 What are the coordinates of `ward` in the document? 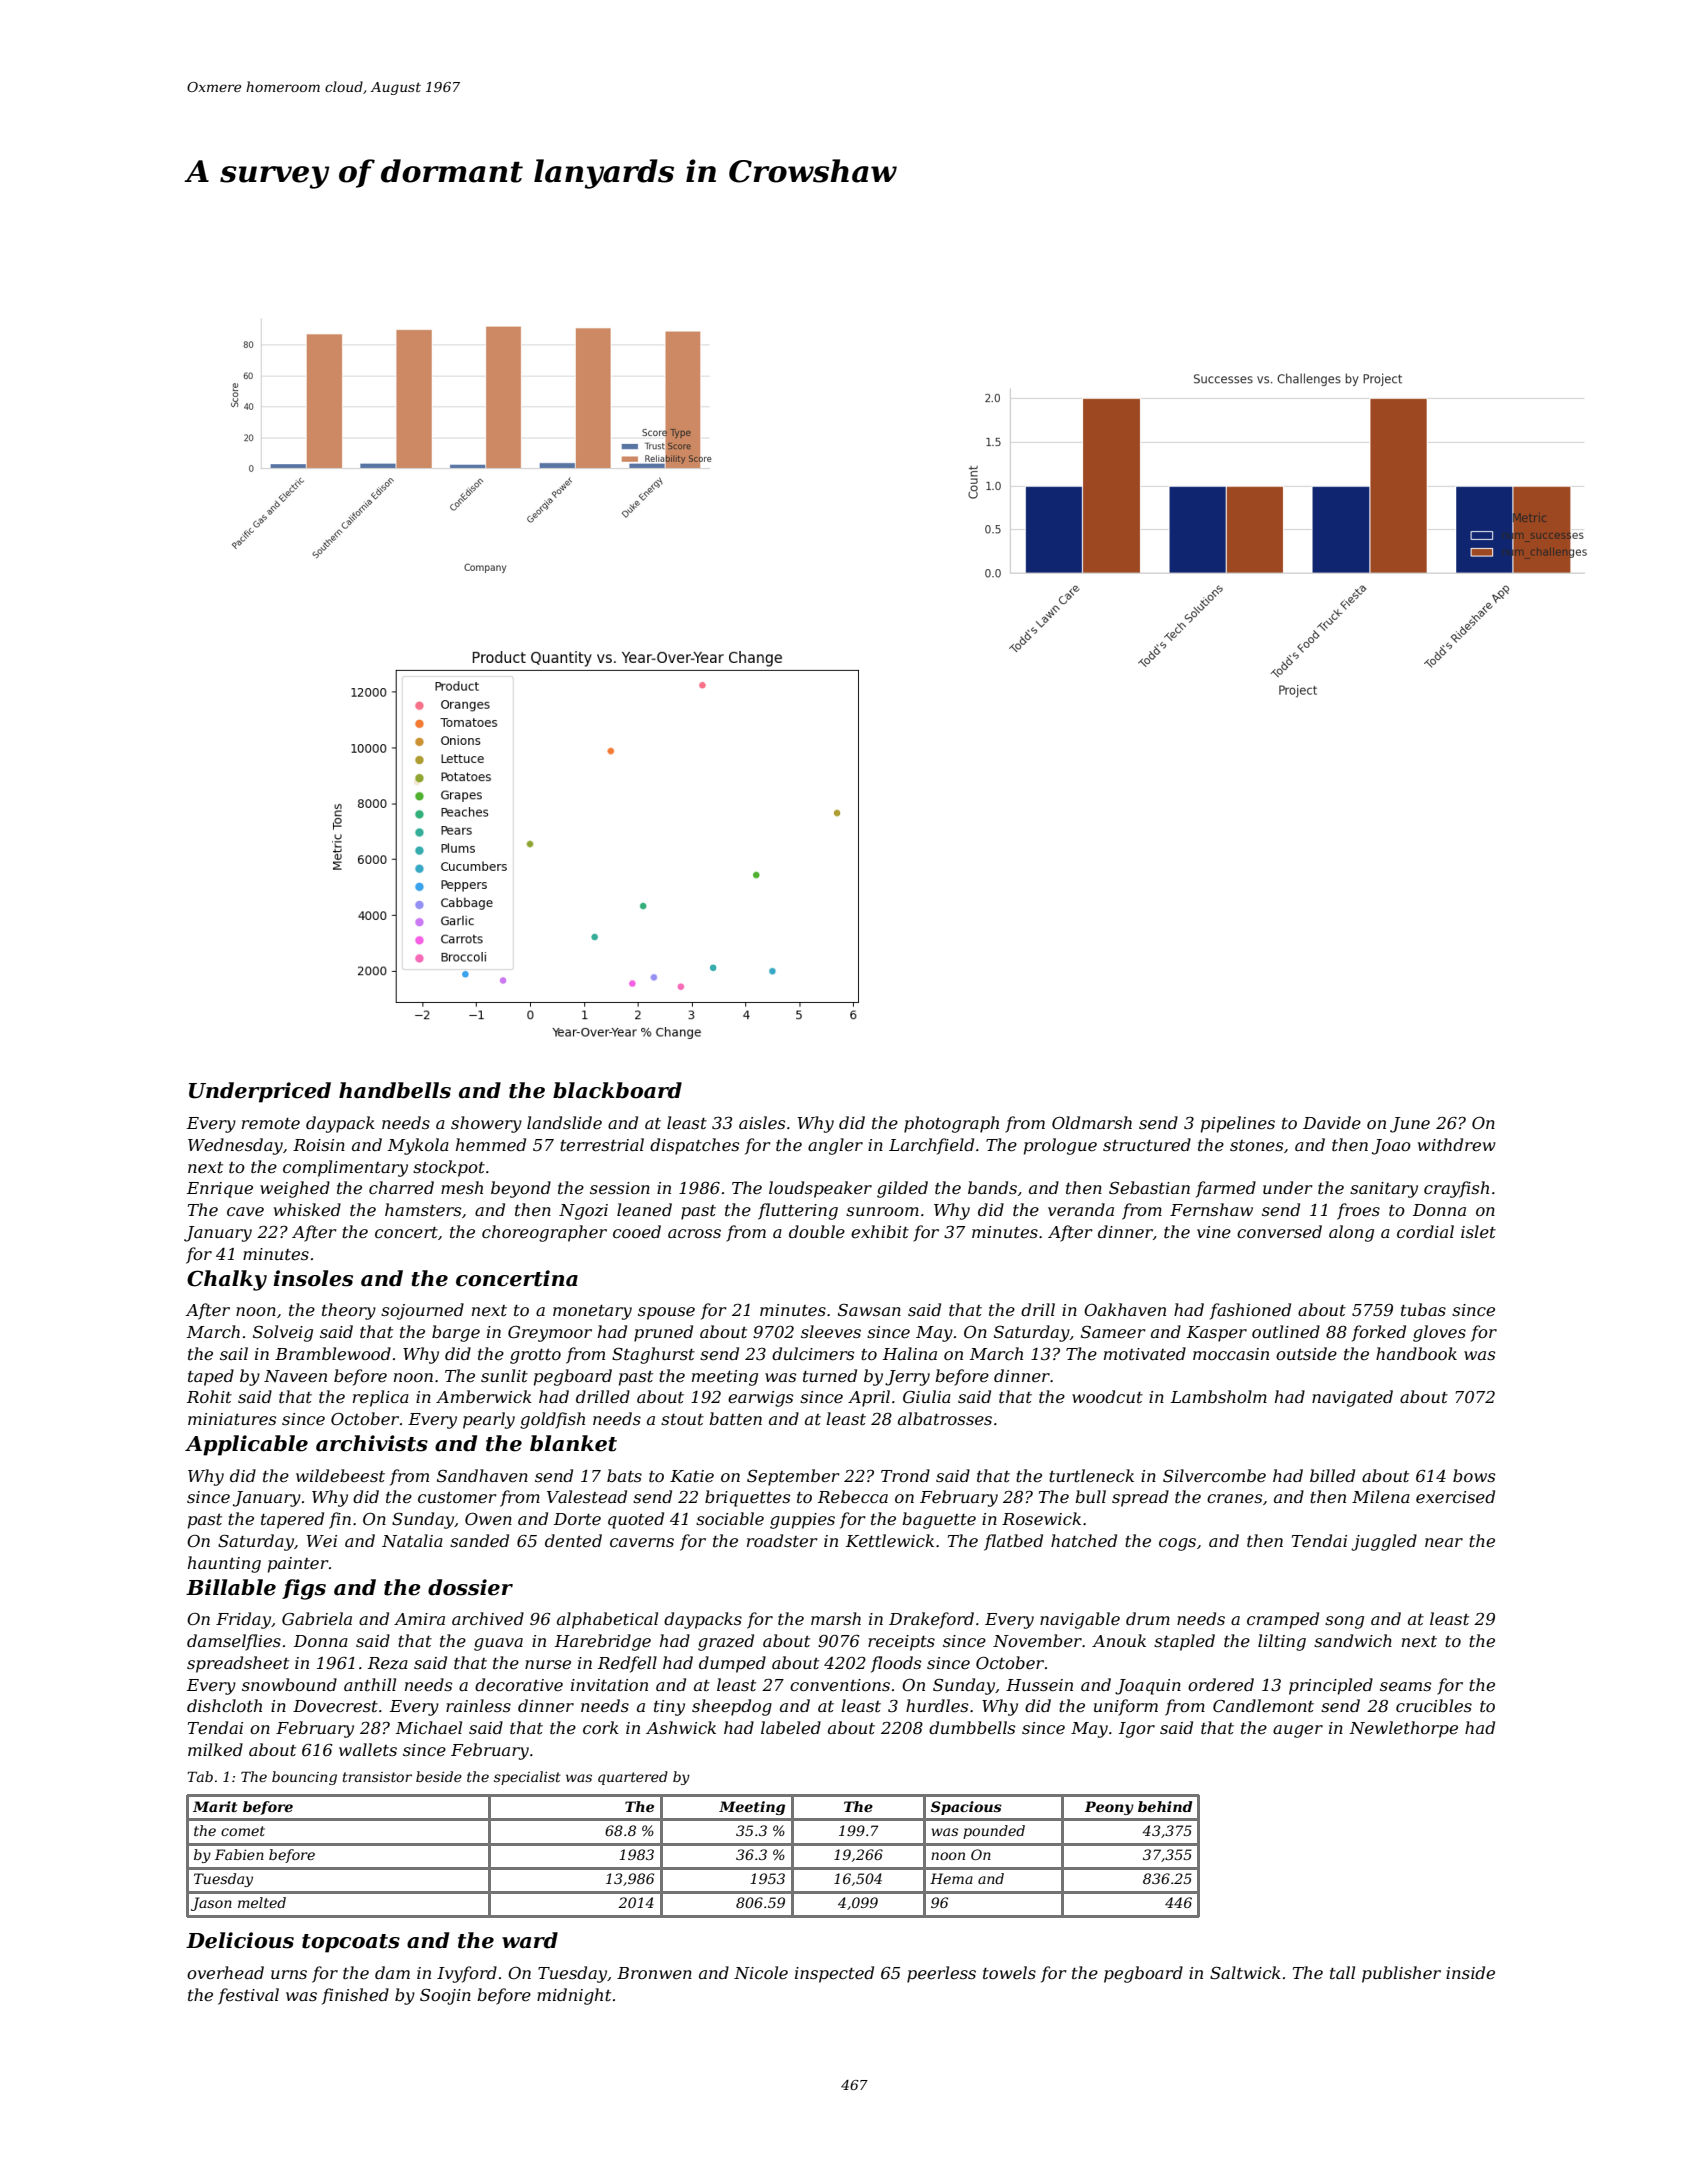 It's located at (530, 1940).
